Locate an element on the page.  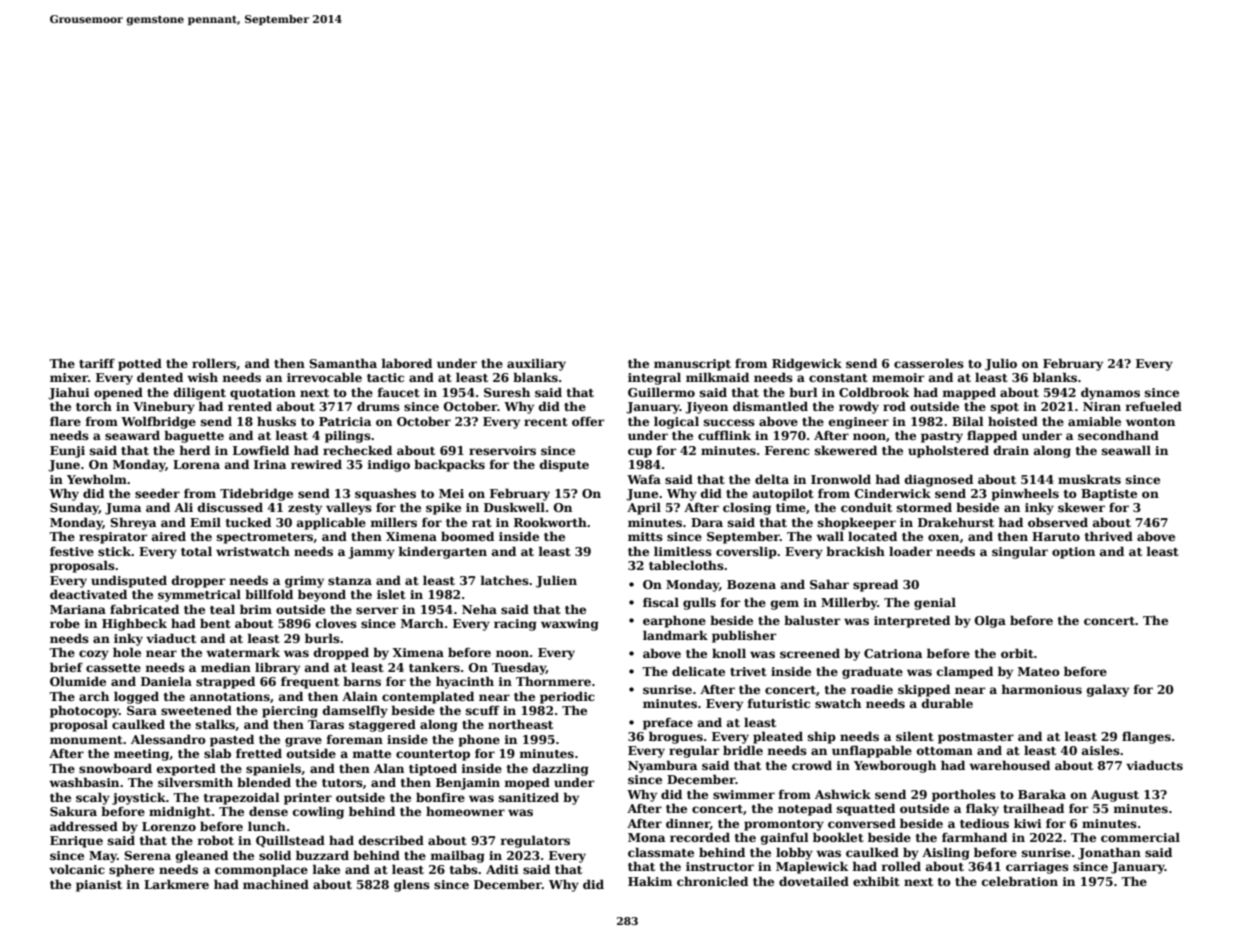
Alessandro is located at coordinates (168, 739).
